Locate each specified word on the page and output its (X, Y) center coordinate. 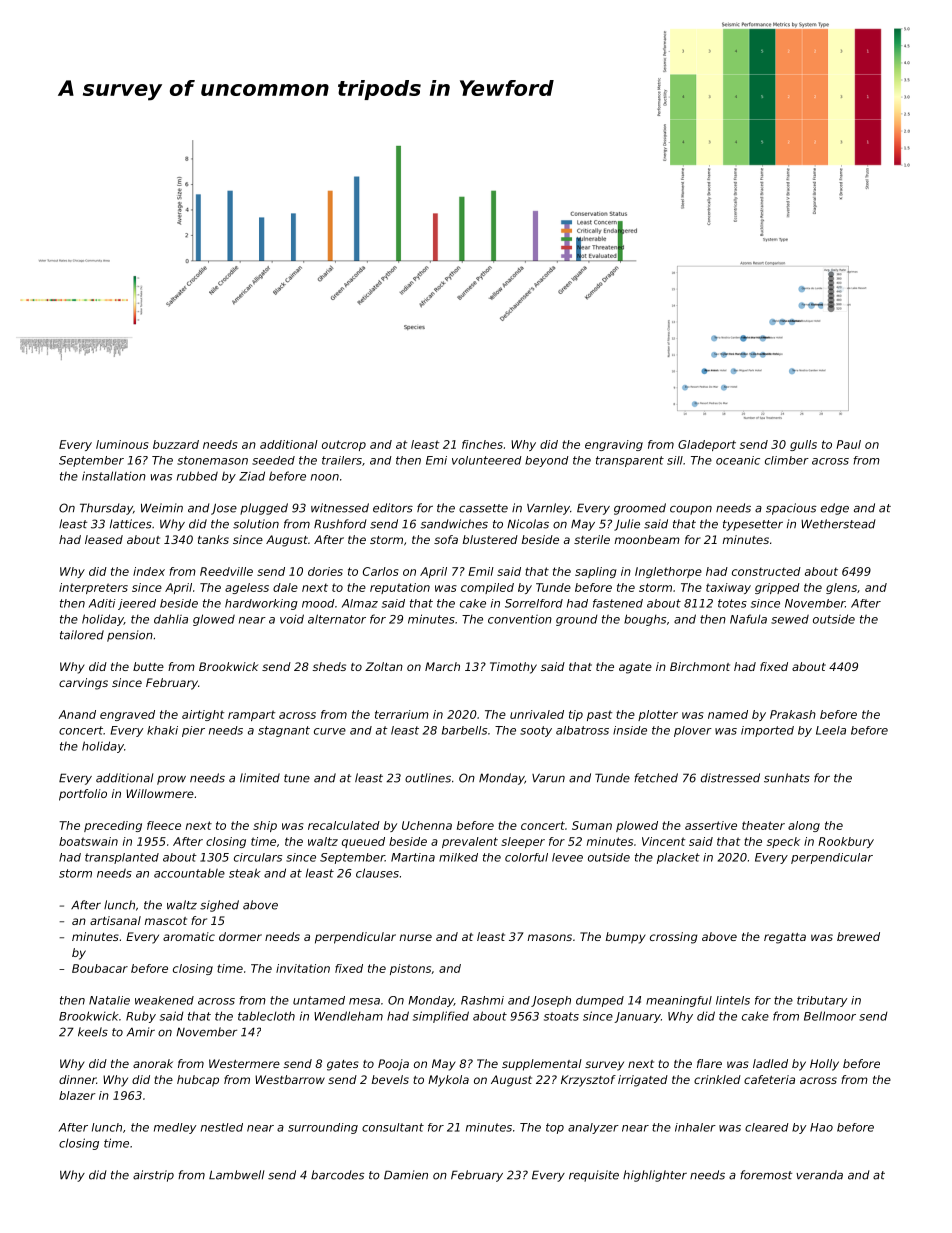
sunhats (787, 778)
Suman (592, 825)
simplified (441, 1017)
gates (343, 1065)
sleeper (523, 842)
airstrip (153, 1176)
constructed (766, 571)
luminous (122, 444)
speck (783, 842)
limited (260, 778)
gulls (803, 445)
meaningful (679, 1001)
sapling (596, 572)
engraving (614, 445)
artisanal (115, 920)
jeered (137, 604)
